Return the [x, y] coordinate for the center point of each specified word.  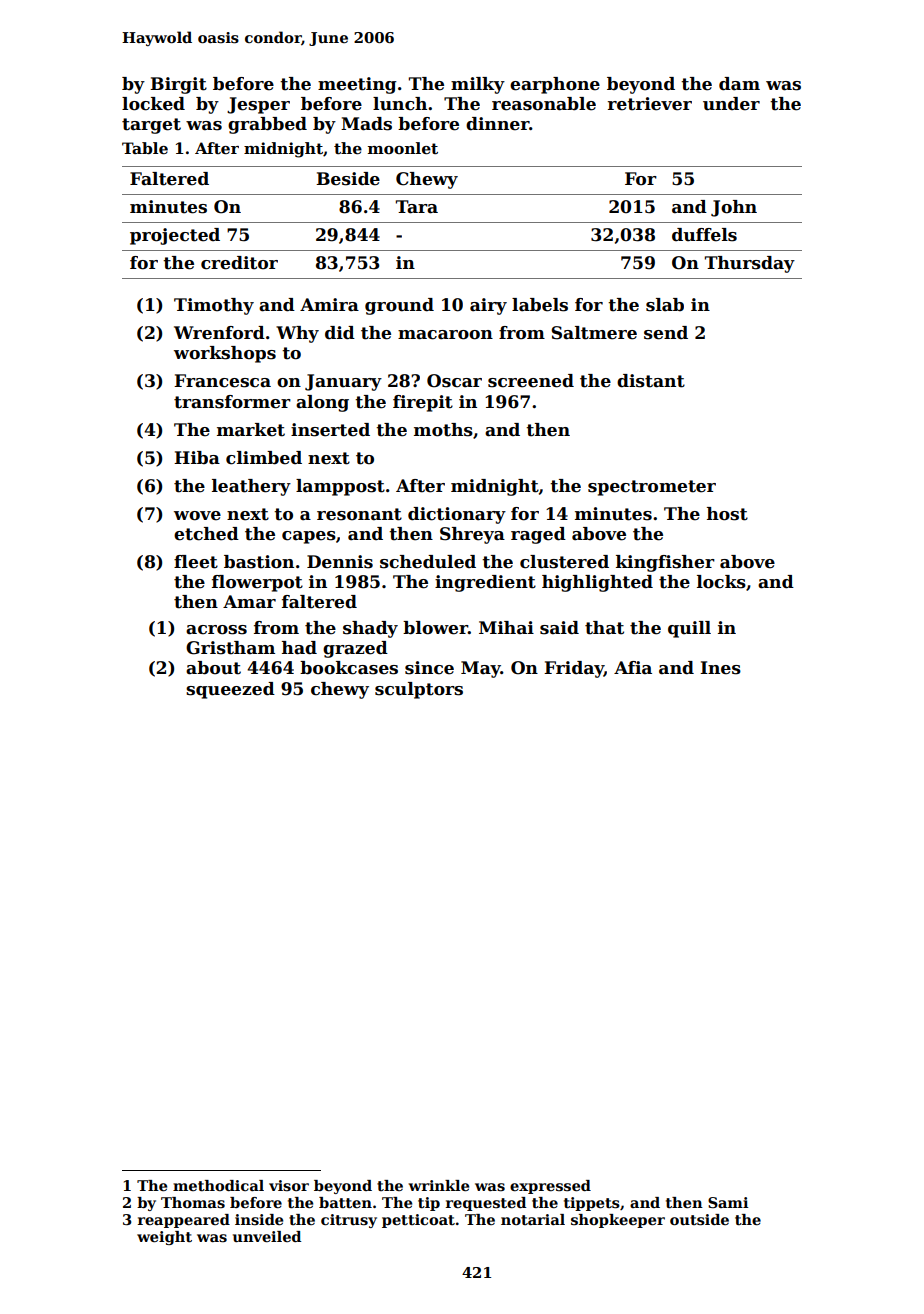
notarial [533, 1219]
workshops [225, 354]
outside [699, 1220]
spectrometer [652, 488]
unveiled [267, 1236]
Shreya [472, 535]
